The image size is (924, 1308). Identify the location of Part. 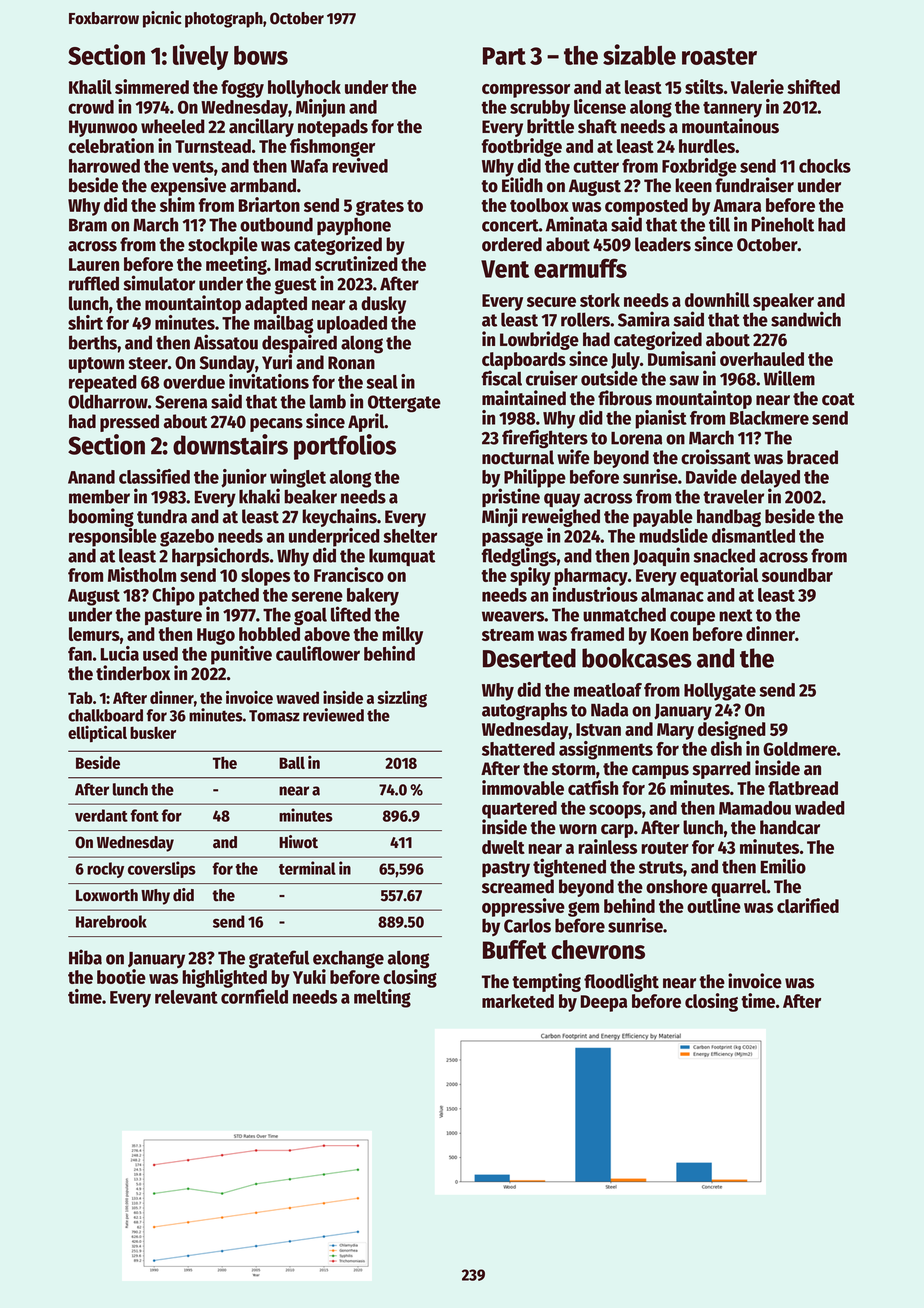
(504, 56).
